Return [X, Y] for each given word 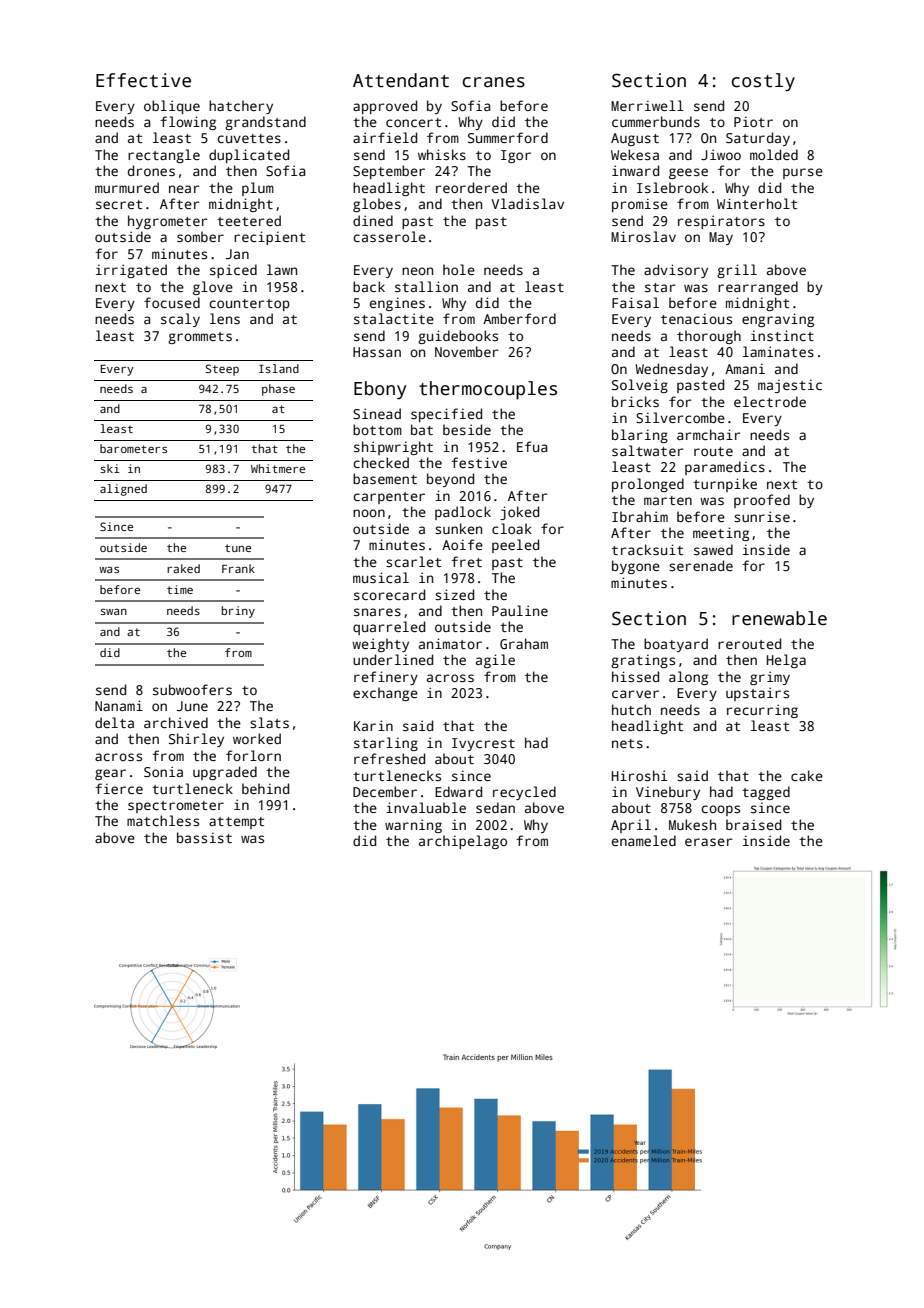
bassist [204, 837]
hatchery [241, 107]
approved [385, 107]
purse [803, 173]
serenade [701, 565]
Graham [524, 643]
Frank [238, 568]
